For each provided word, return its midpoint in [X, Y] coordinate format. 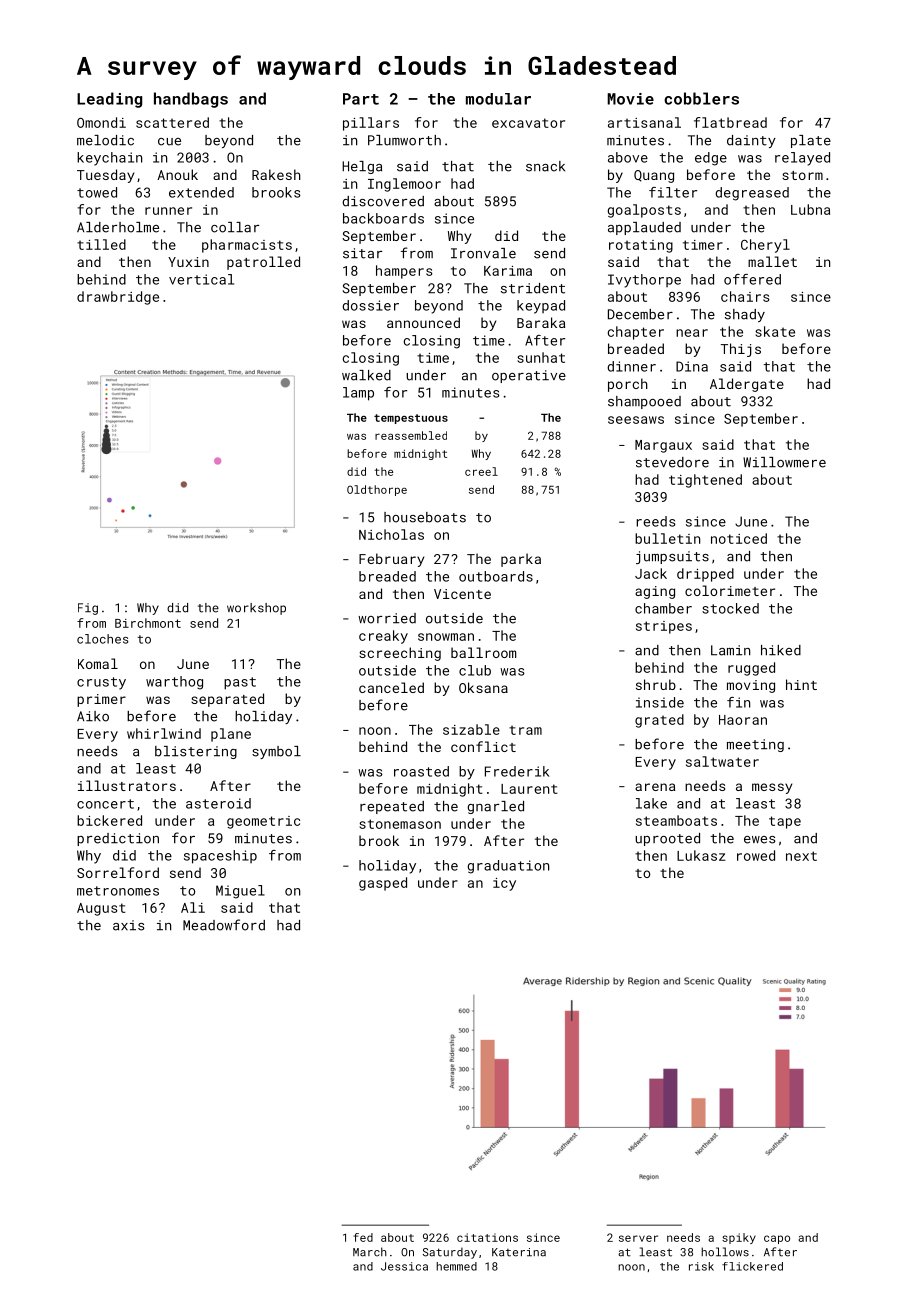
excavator [528, 123]
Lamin [730, 650]
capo [777, 1239]
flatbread [730, 122]
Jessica [404, 1266]
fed [363, 1237]
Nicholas [391, 534]
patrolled [263, 263]
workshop [256, 609]
